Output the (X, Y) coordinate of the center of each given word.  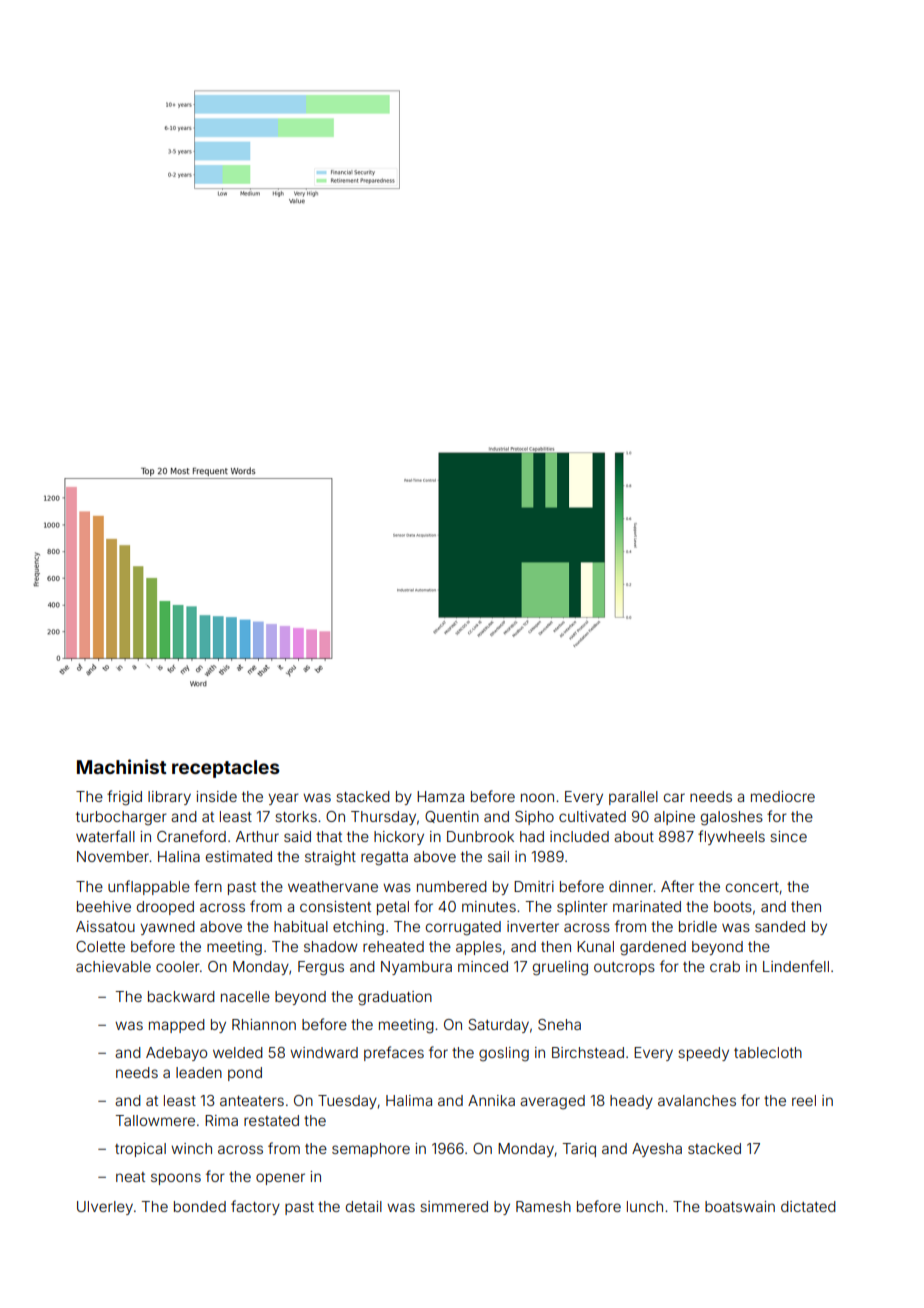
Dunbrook (480, 836)
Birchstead (588, 1052)
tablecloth (768, 1052)
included (579, 836)
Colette (100, 946)
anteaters (252, 1101)
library (169, 798)
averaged (552, 1102)
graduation (395, 998)
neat (130, 1177)
